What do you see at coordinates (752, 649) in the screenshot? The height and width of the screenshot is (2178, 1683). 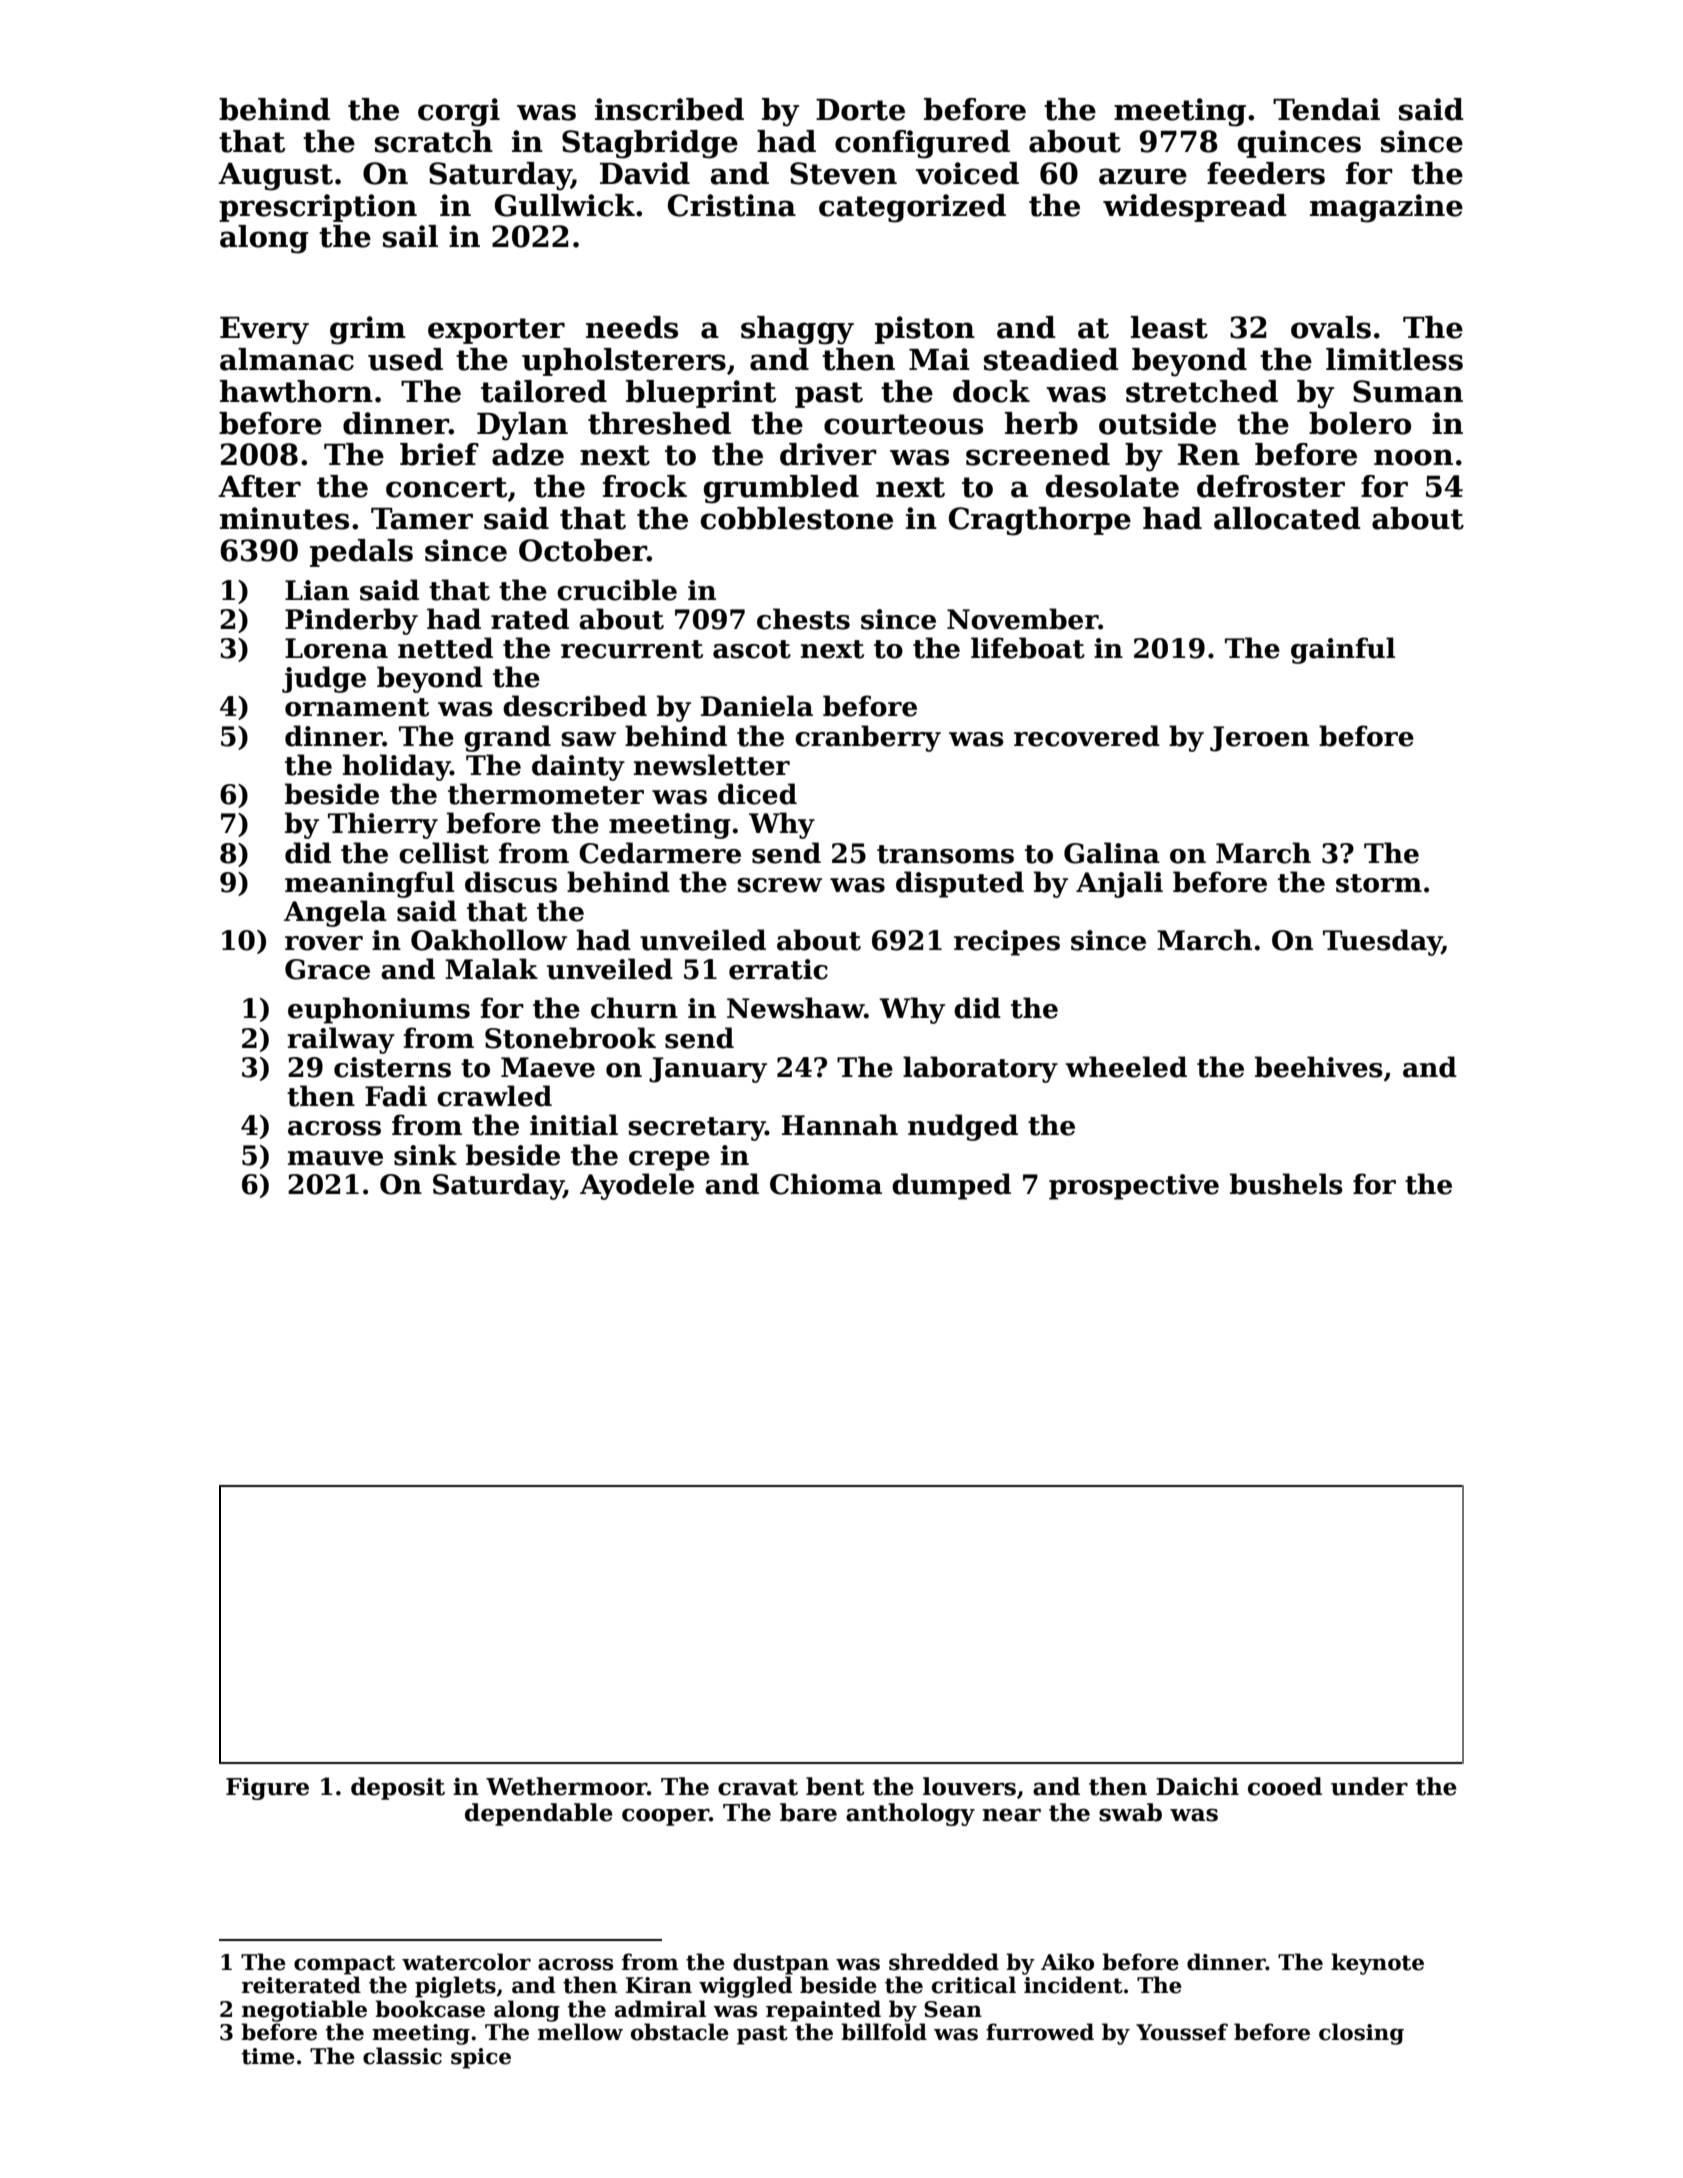 I see `ascot` at bounding box center [752, 649].
